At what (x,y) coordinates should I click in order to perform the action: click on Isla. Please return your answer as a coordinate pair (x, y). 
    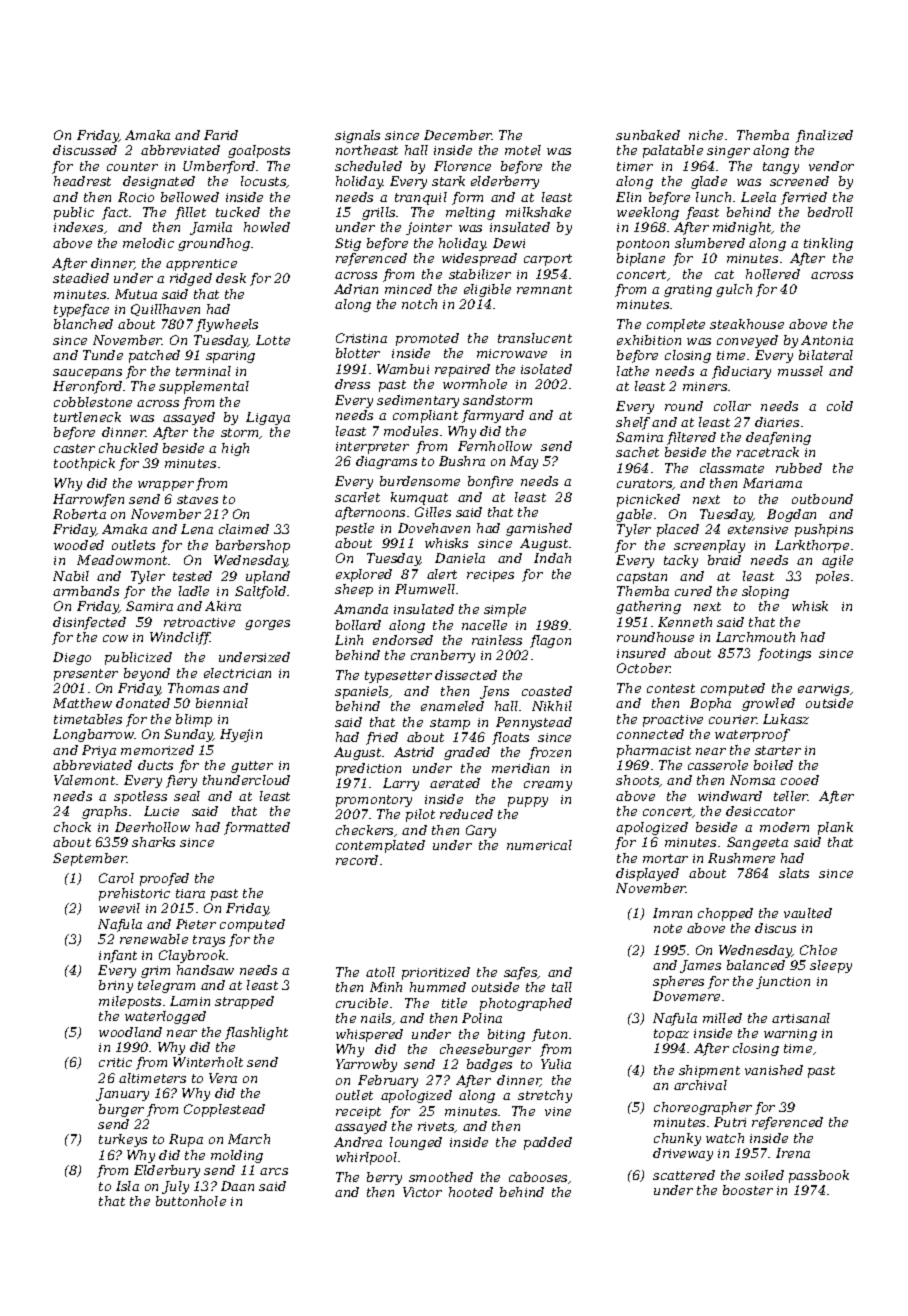
    Looking at the image, I should click on (127, 1186).
